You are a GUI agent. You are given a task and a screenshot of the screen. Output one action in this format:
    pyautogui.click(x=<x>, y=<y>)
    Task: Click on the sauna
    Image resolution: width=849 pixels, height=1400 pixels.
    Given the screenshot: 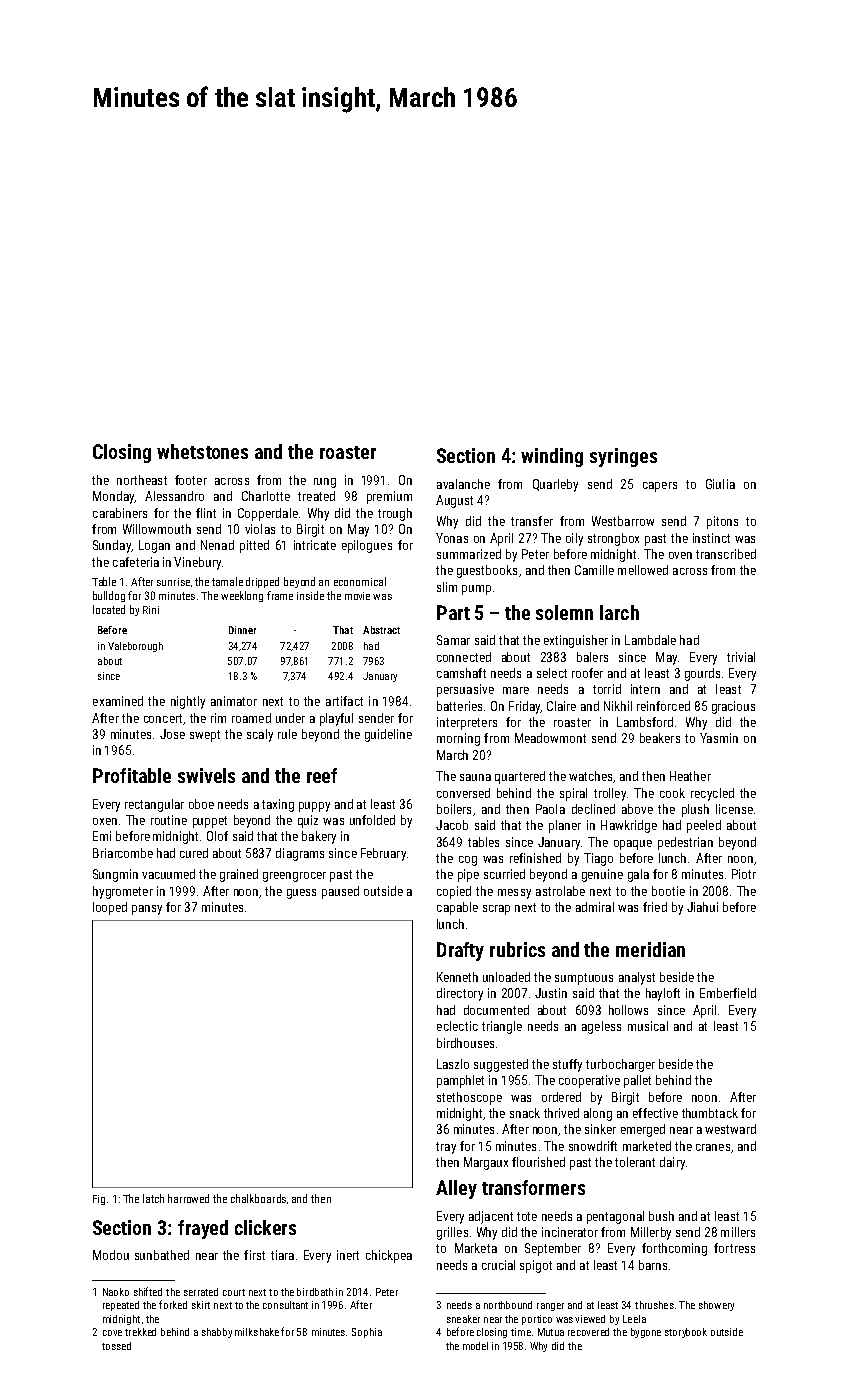 What is the action you would take?
    pyautogui.click(x=475, y=777)
